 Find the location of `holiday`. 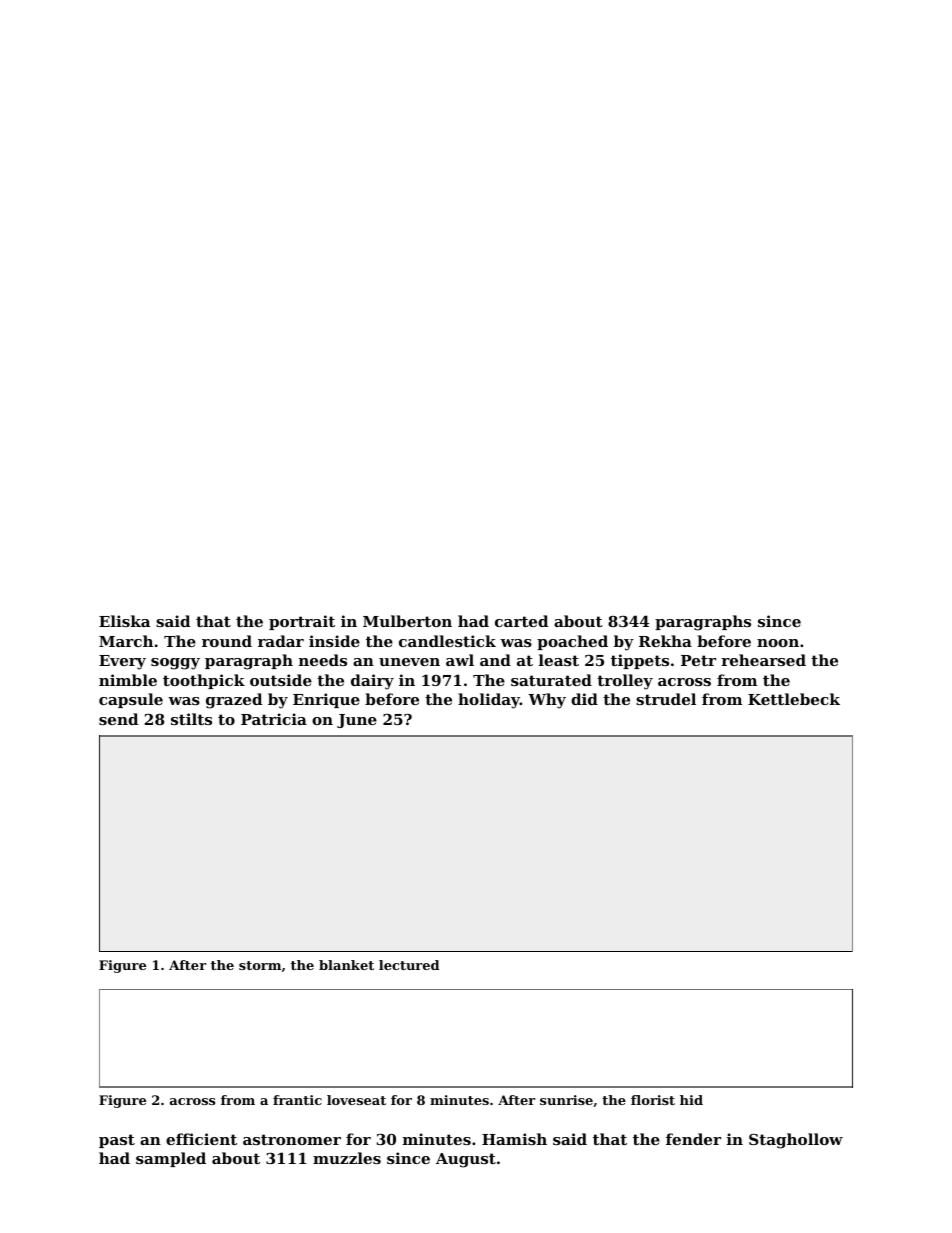

holiday is located at coordinates (489, 701).
